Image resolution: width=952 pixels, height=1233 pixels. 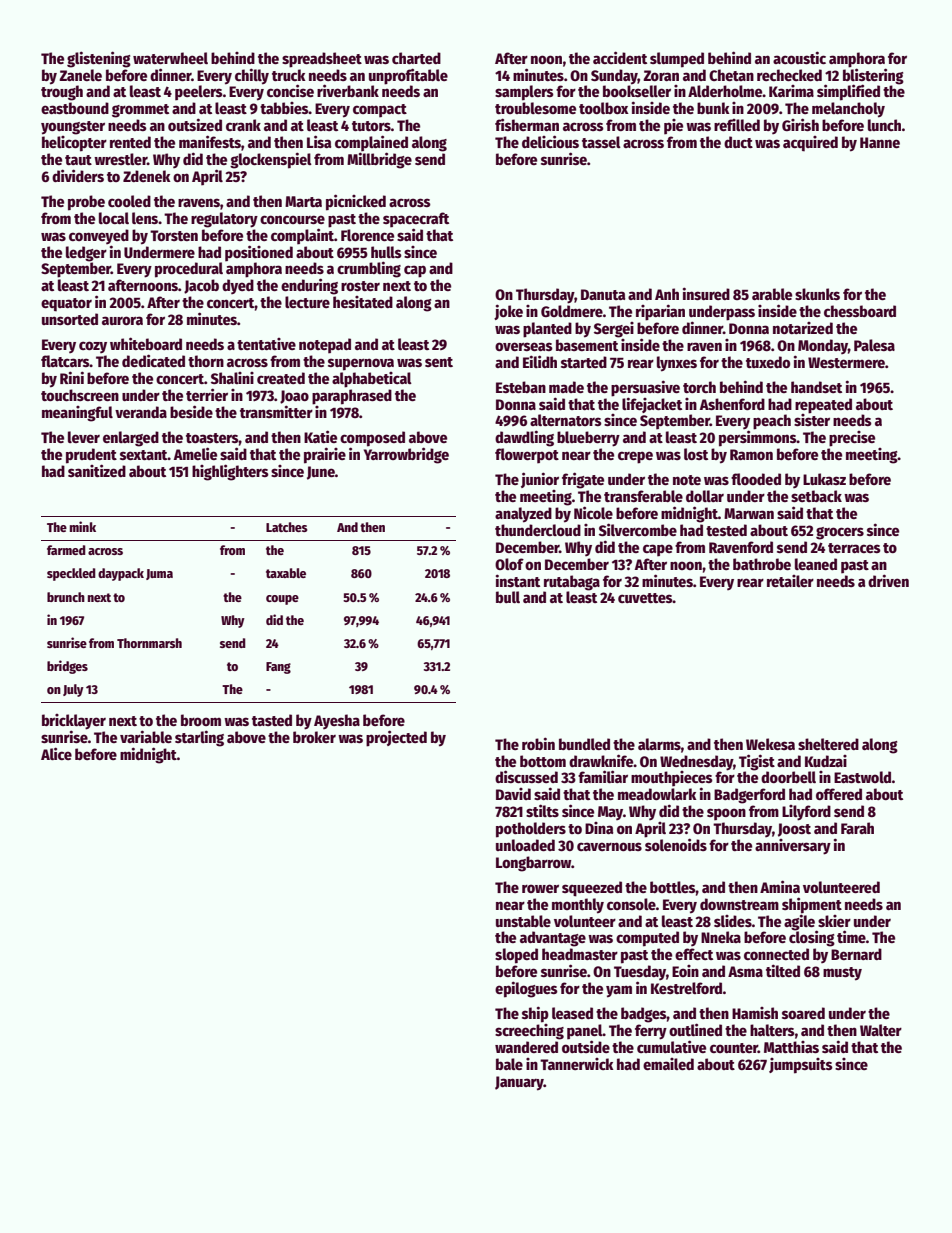 I want to click on bull, so click(x=508, y=597).
